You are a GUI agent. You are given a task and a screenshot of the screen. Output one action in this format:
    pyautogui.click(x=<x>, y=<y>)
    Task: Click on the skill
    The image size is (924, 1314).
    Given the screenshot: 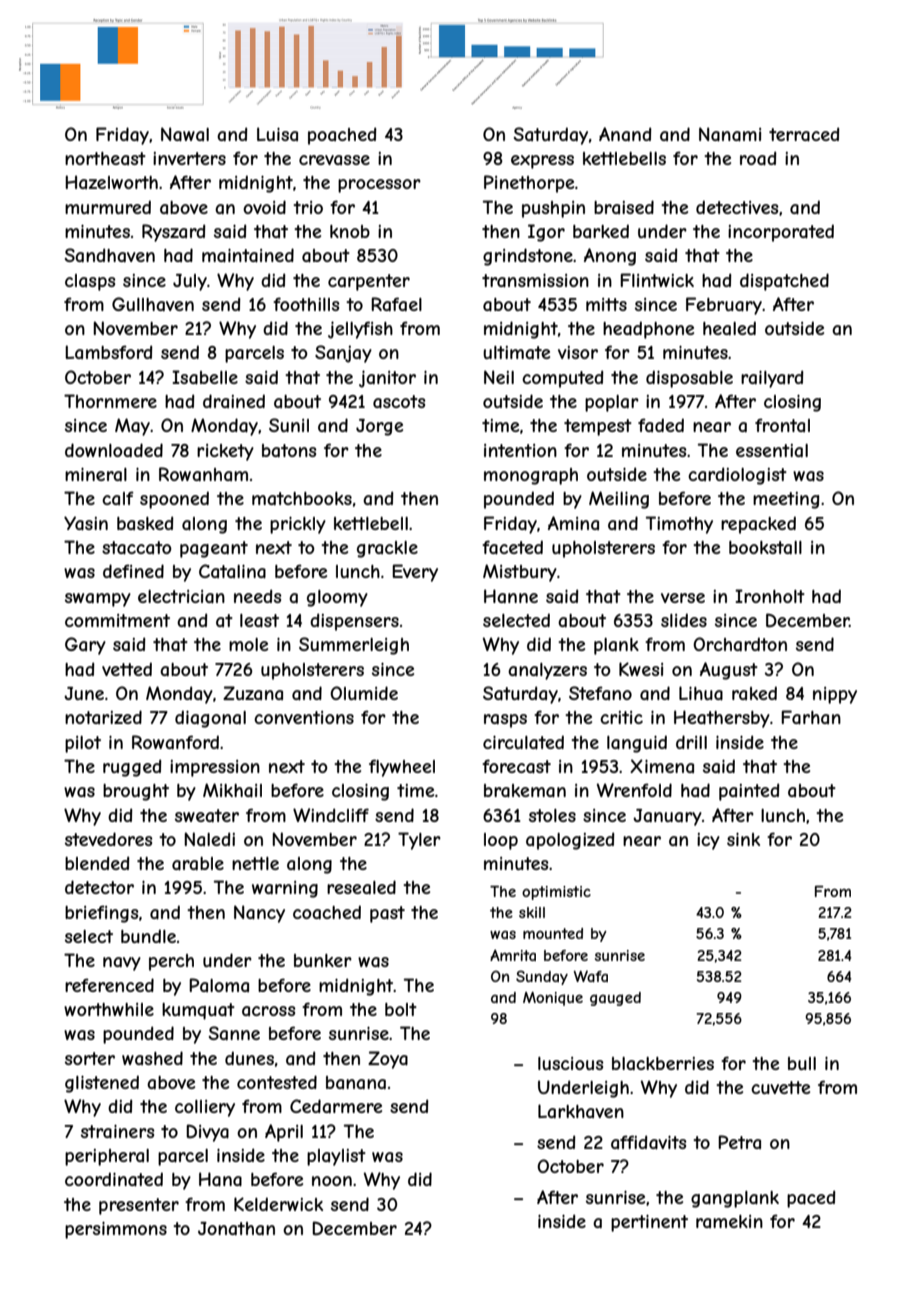 What is the action you would take?
    pyautogui.click(x=532, y=912)
